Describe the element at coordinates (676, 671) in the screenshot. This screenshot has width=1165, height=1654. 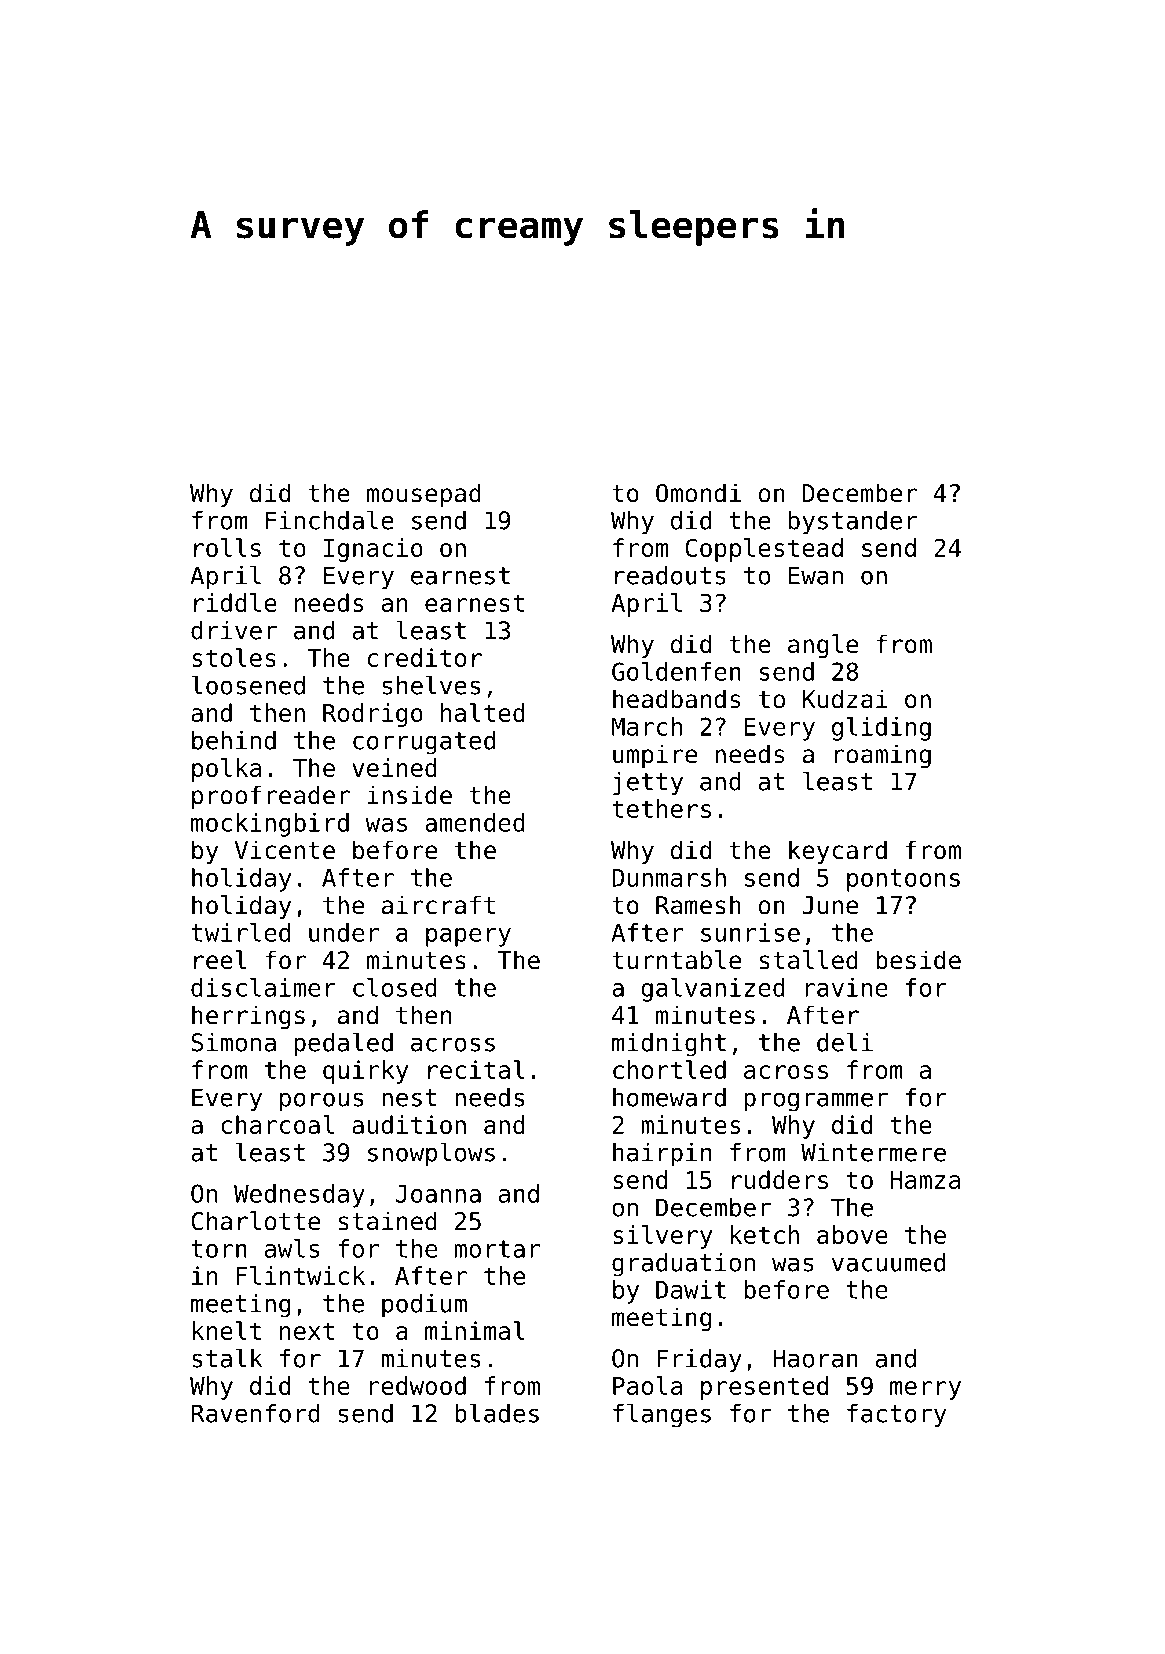
I see `Goldenfen` at that location.
